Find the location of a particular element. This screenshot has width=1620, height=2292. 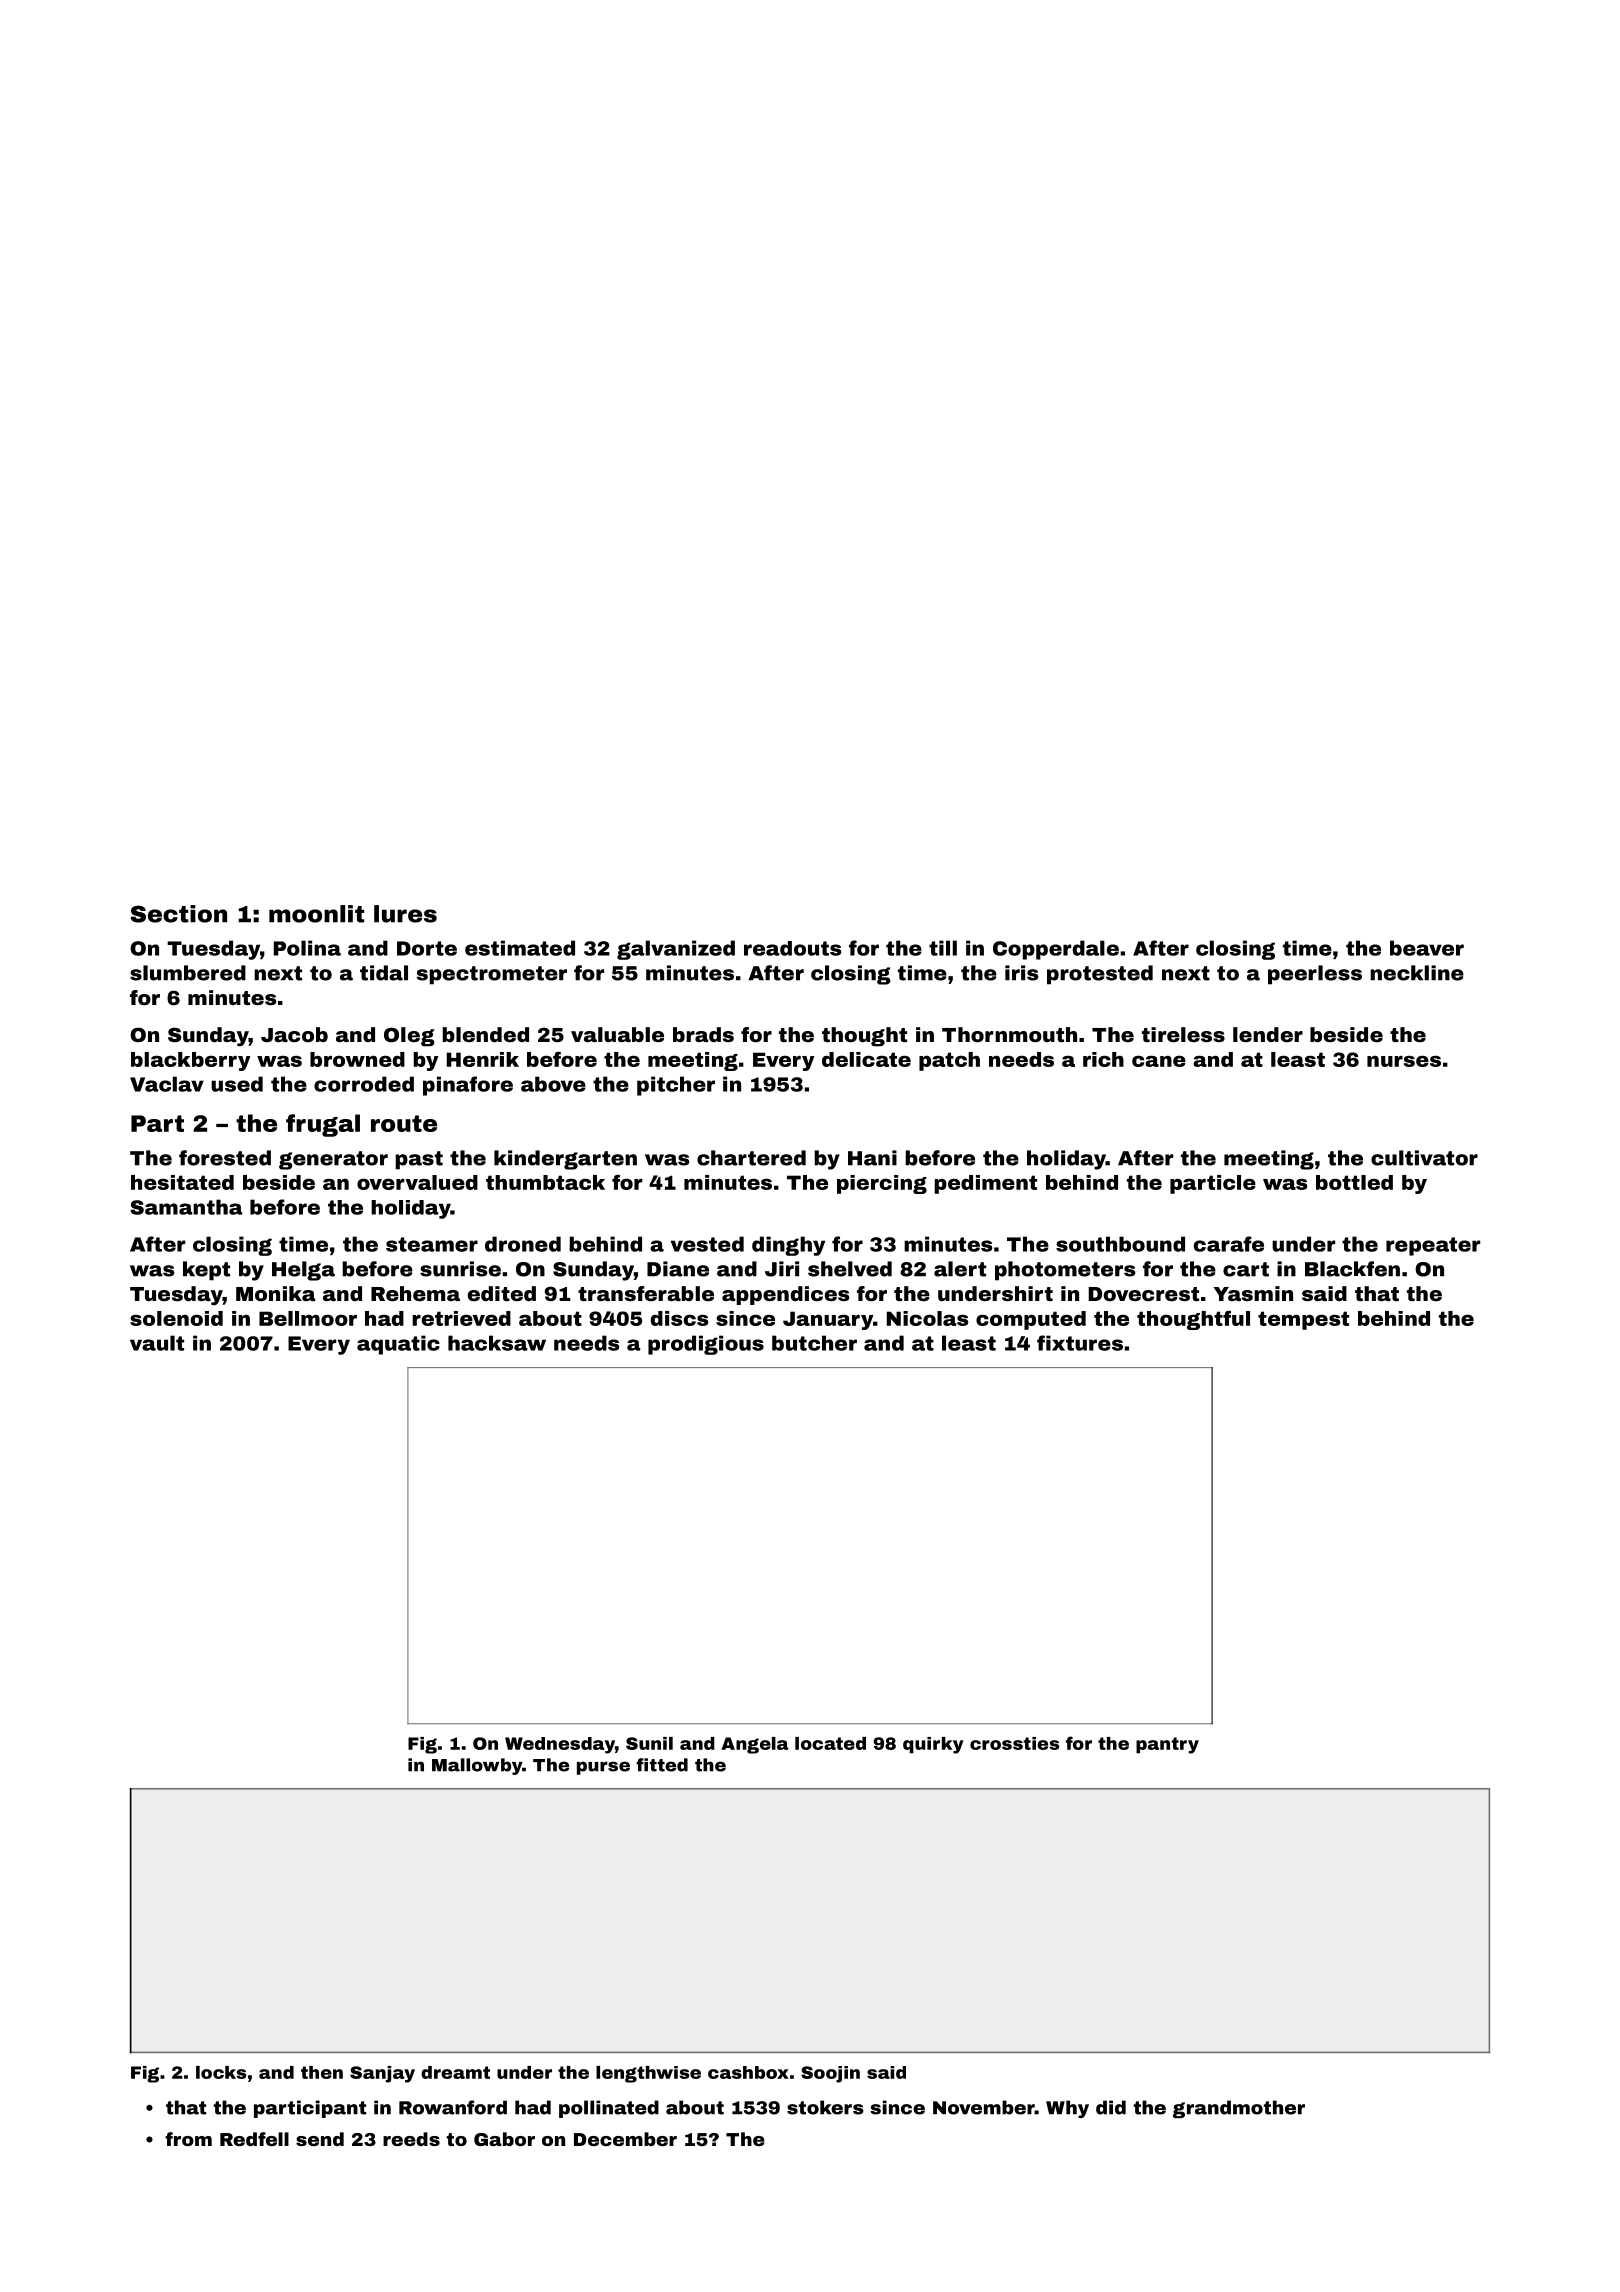

nurses is located at coordinates (1404, 1061).
